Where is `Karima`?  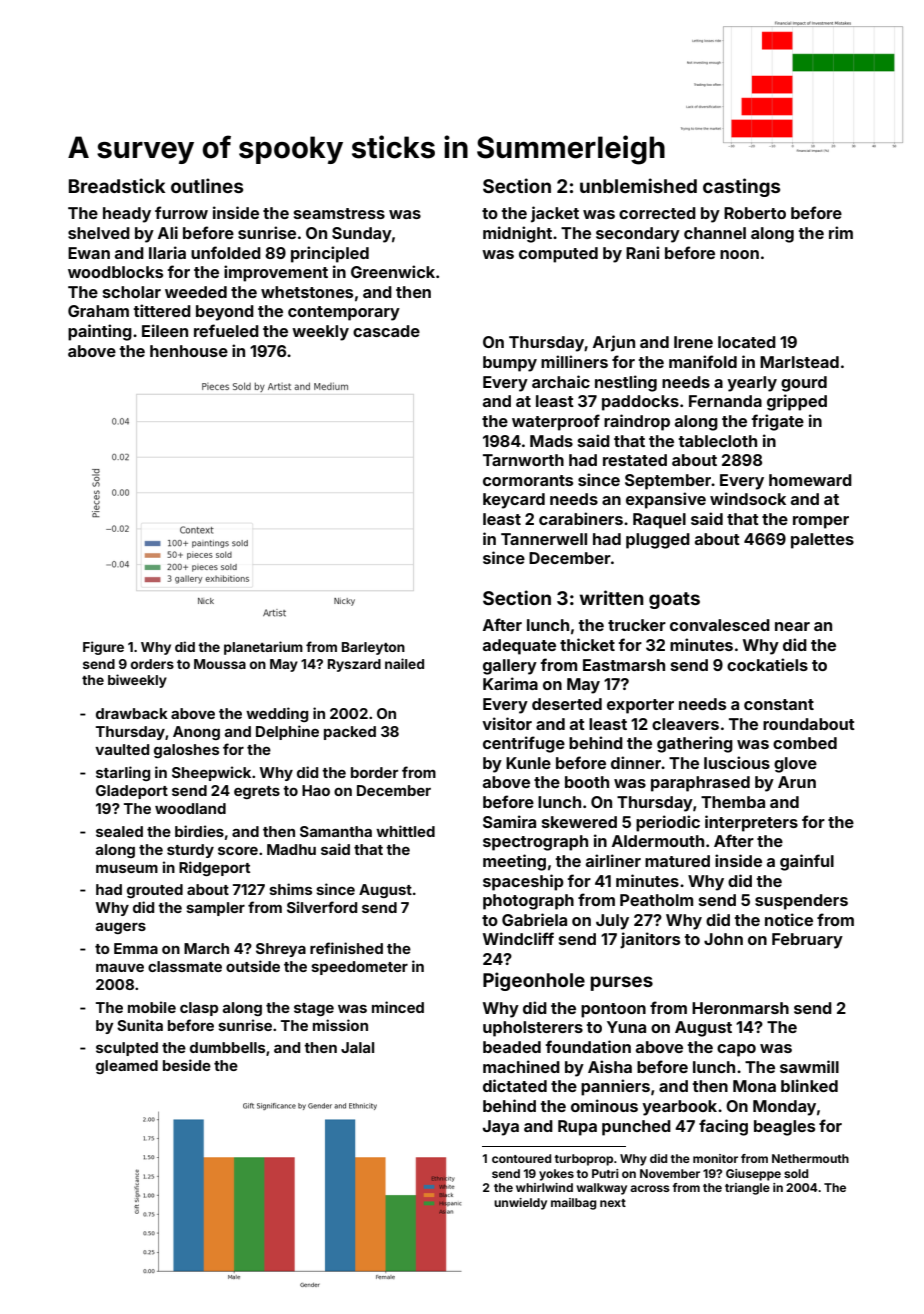 Karima is located at coordinates (510, 683).
